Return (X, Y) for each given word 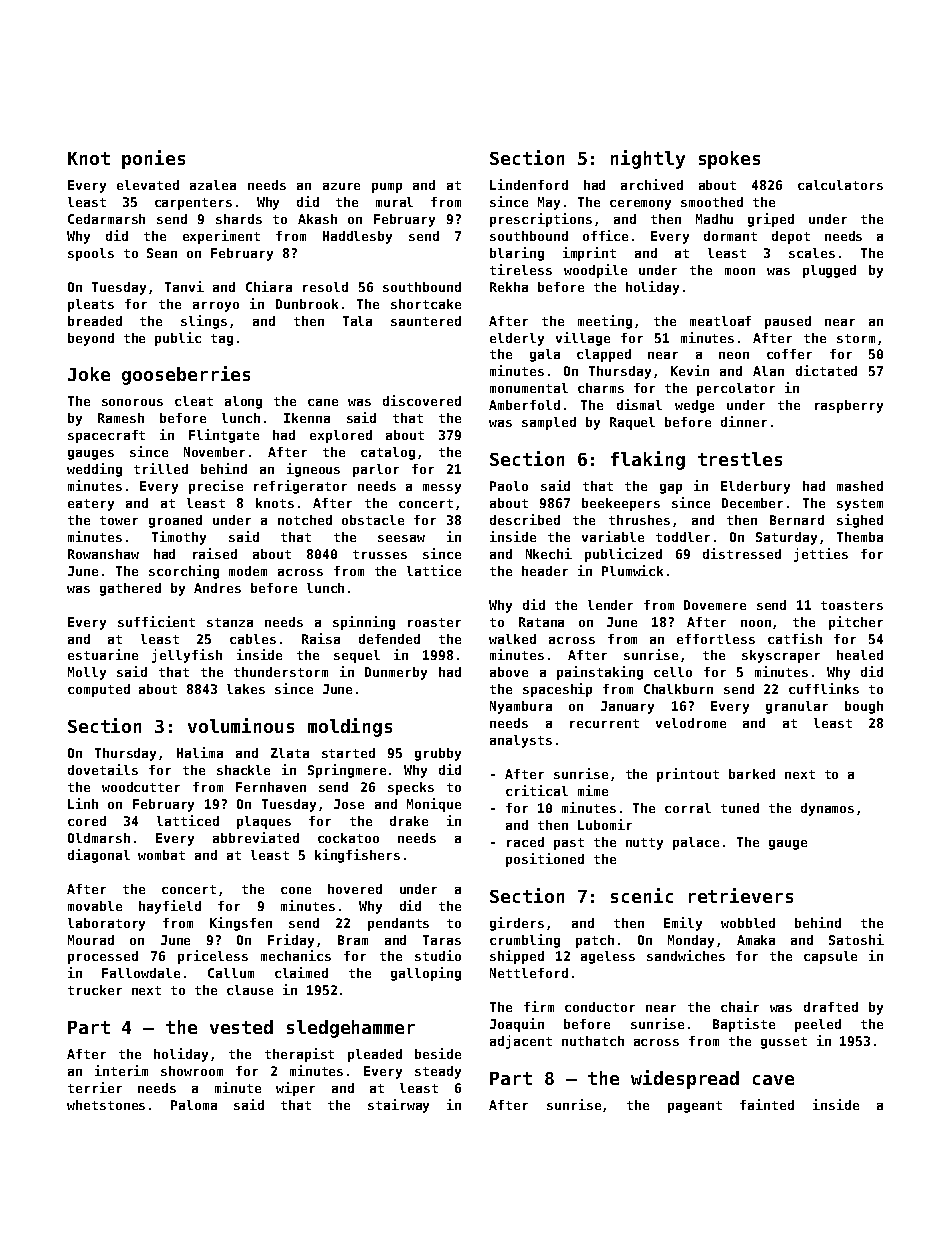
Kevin (690, 370)
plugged (829, 271)
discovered (422, 400)
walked (512, 639)
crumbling (525, 941)
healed (860, 655)
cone (296, 890)
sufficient (156, 621)
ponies (153, 159)
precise (216, 487)
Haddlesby (357, 237)
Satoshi (856, 939)
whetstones (106, 1105)
